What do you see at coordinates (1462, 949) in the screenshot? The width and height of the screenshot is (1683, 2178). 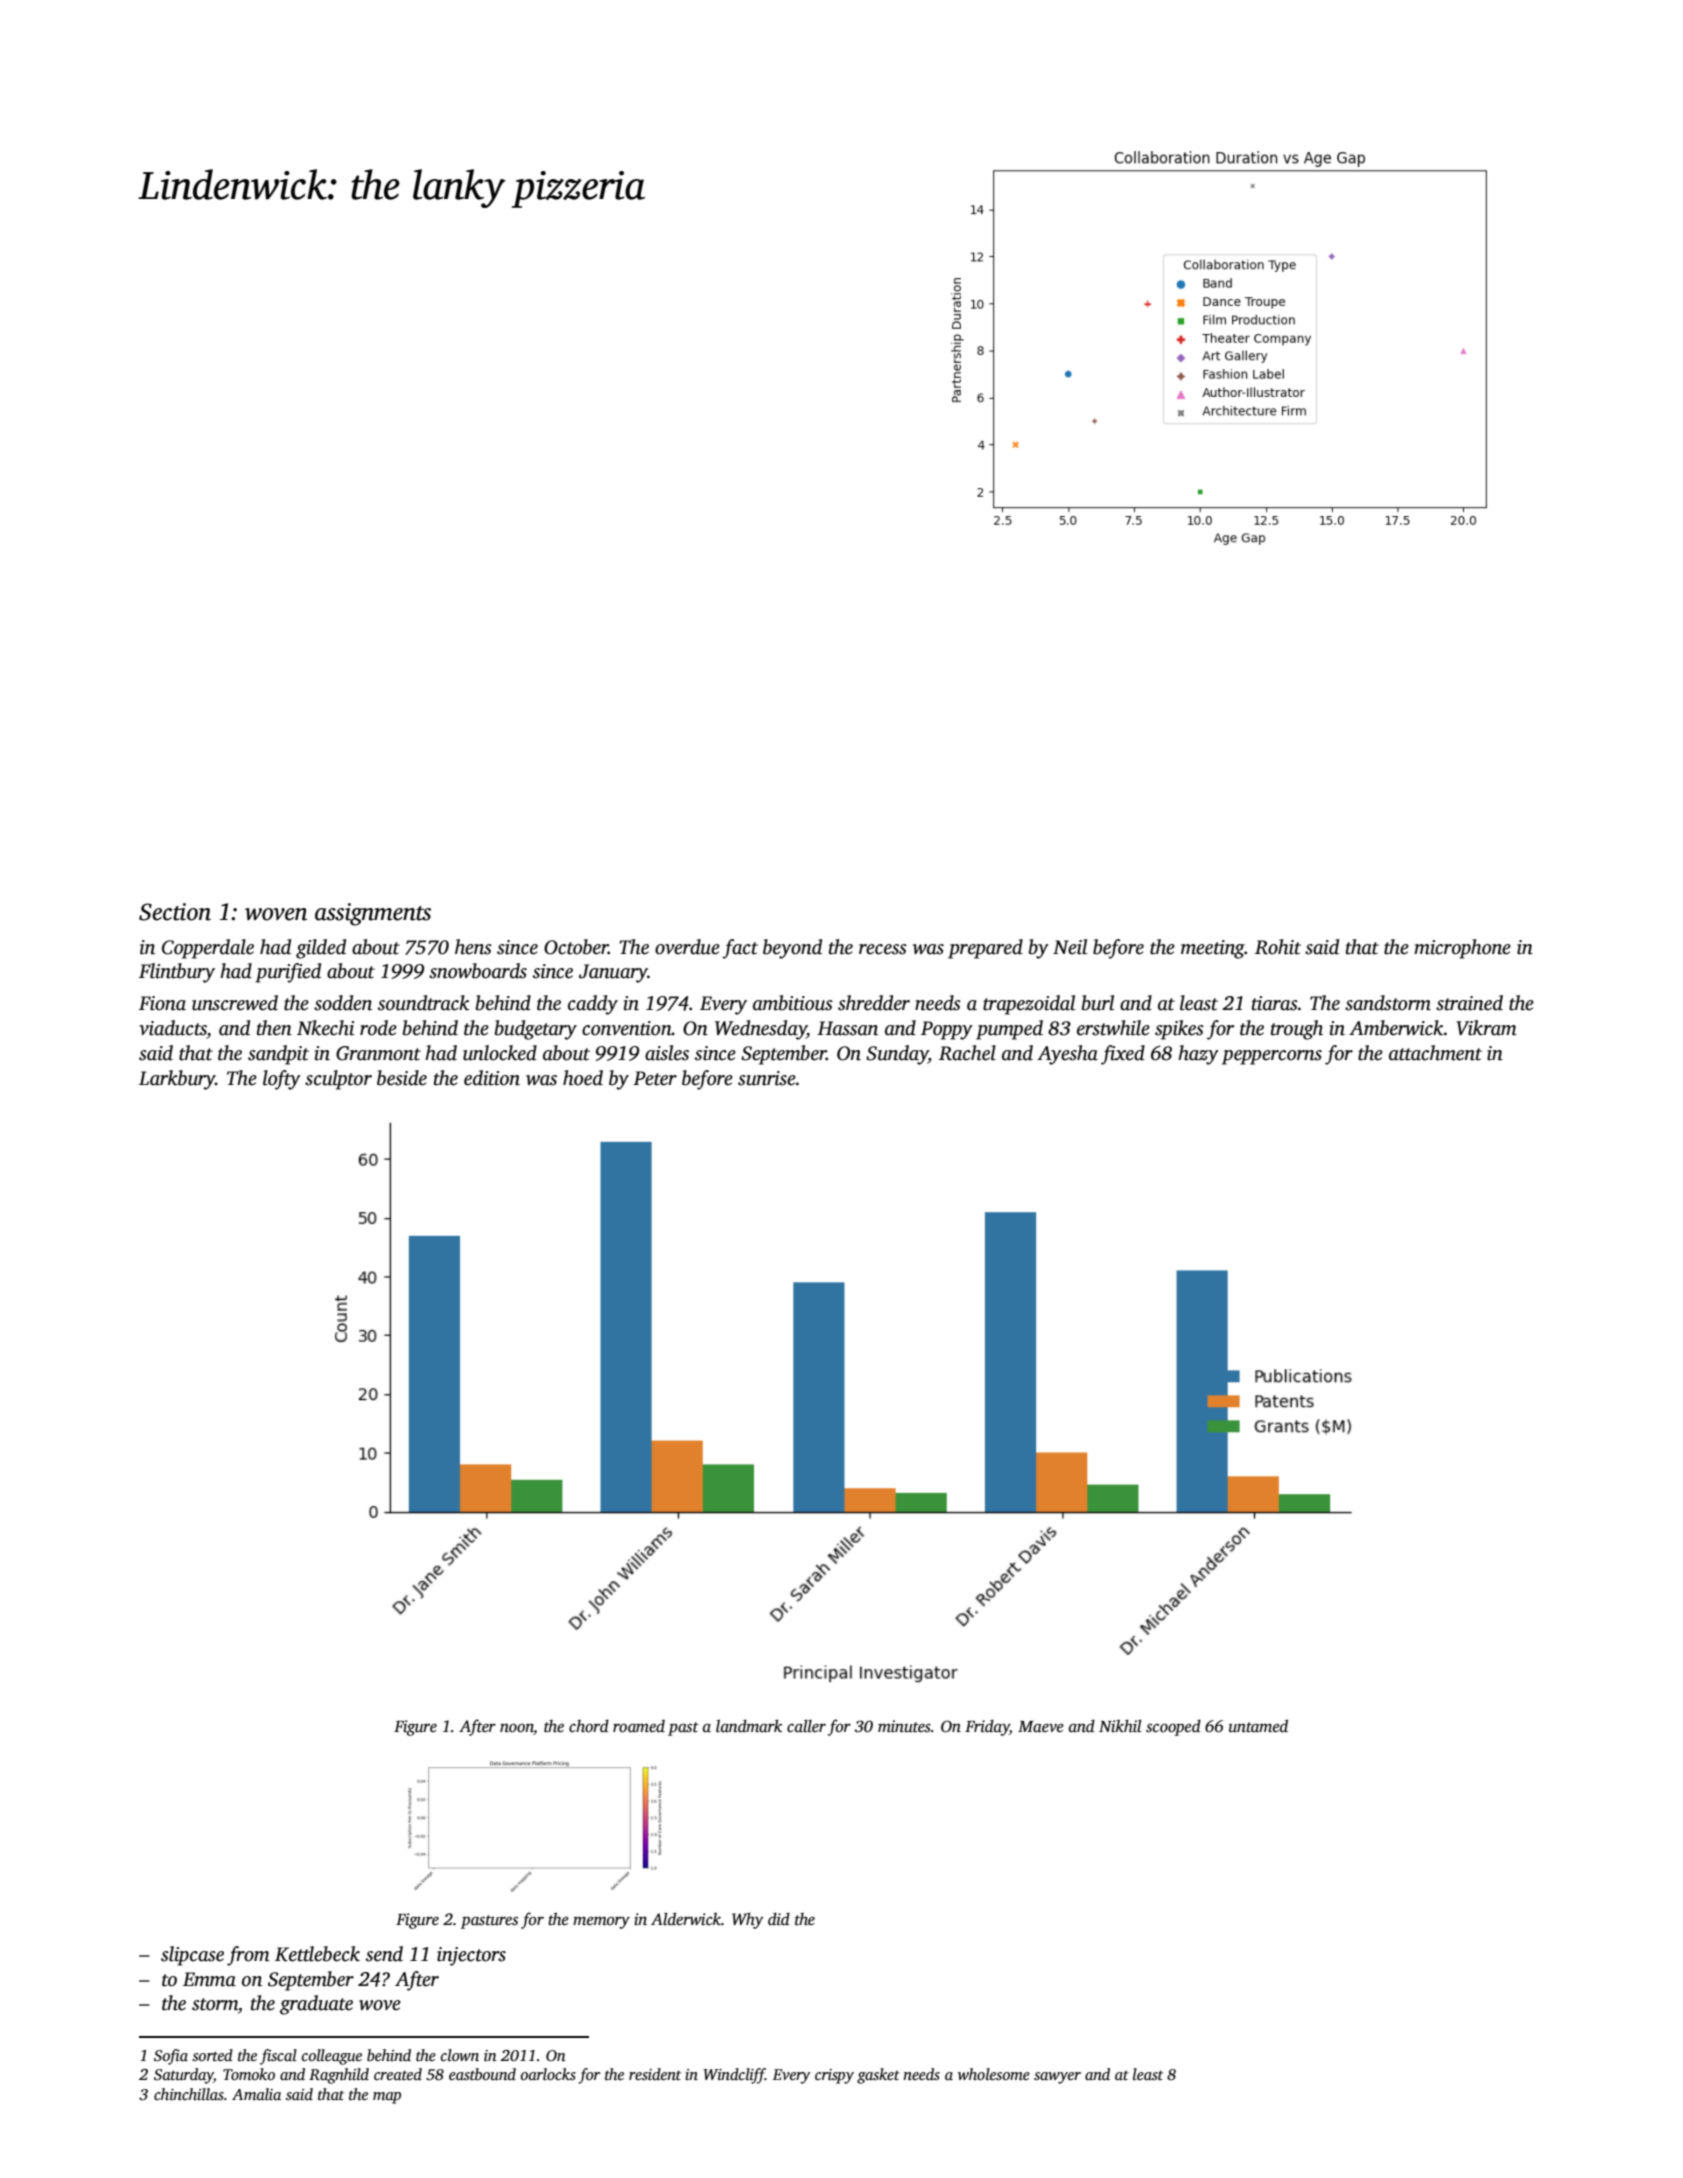 I see `microphone` at bounding box center [1462, 949].
